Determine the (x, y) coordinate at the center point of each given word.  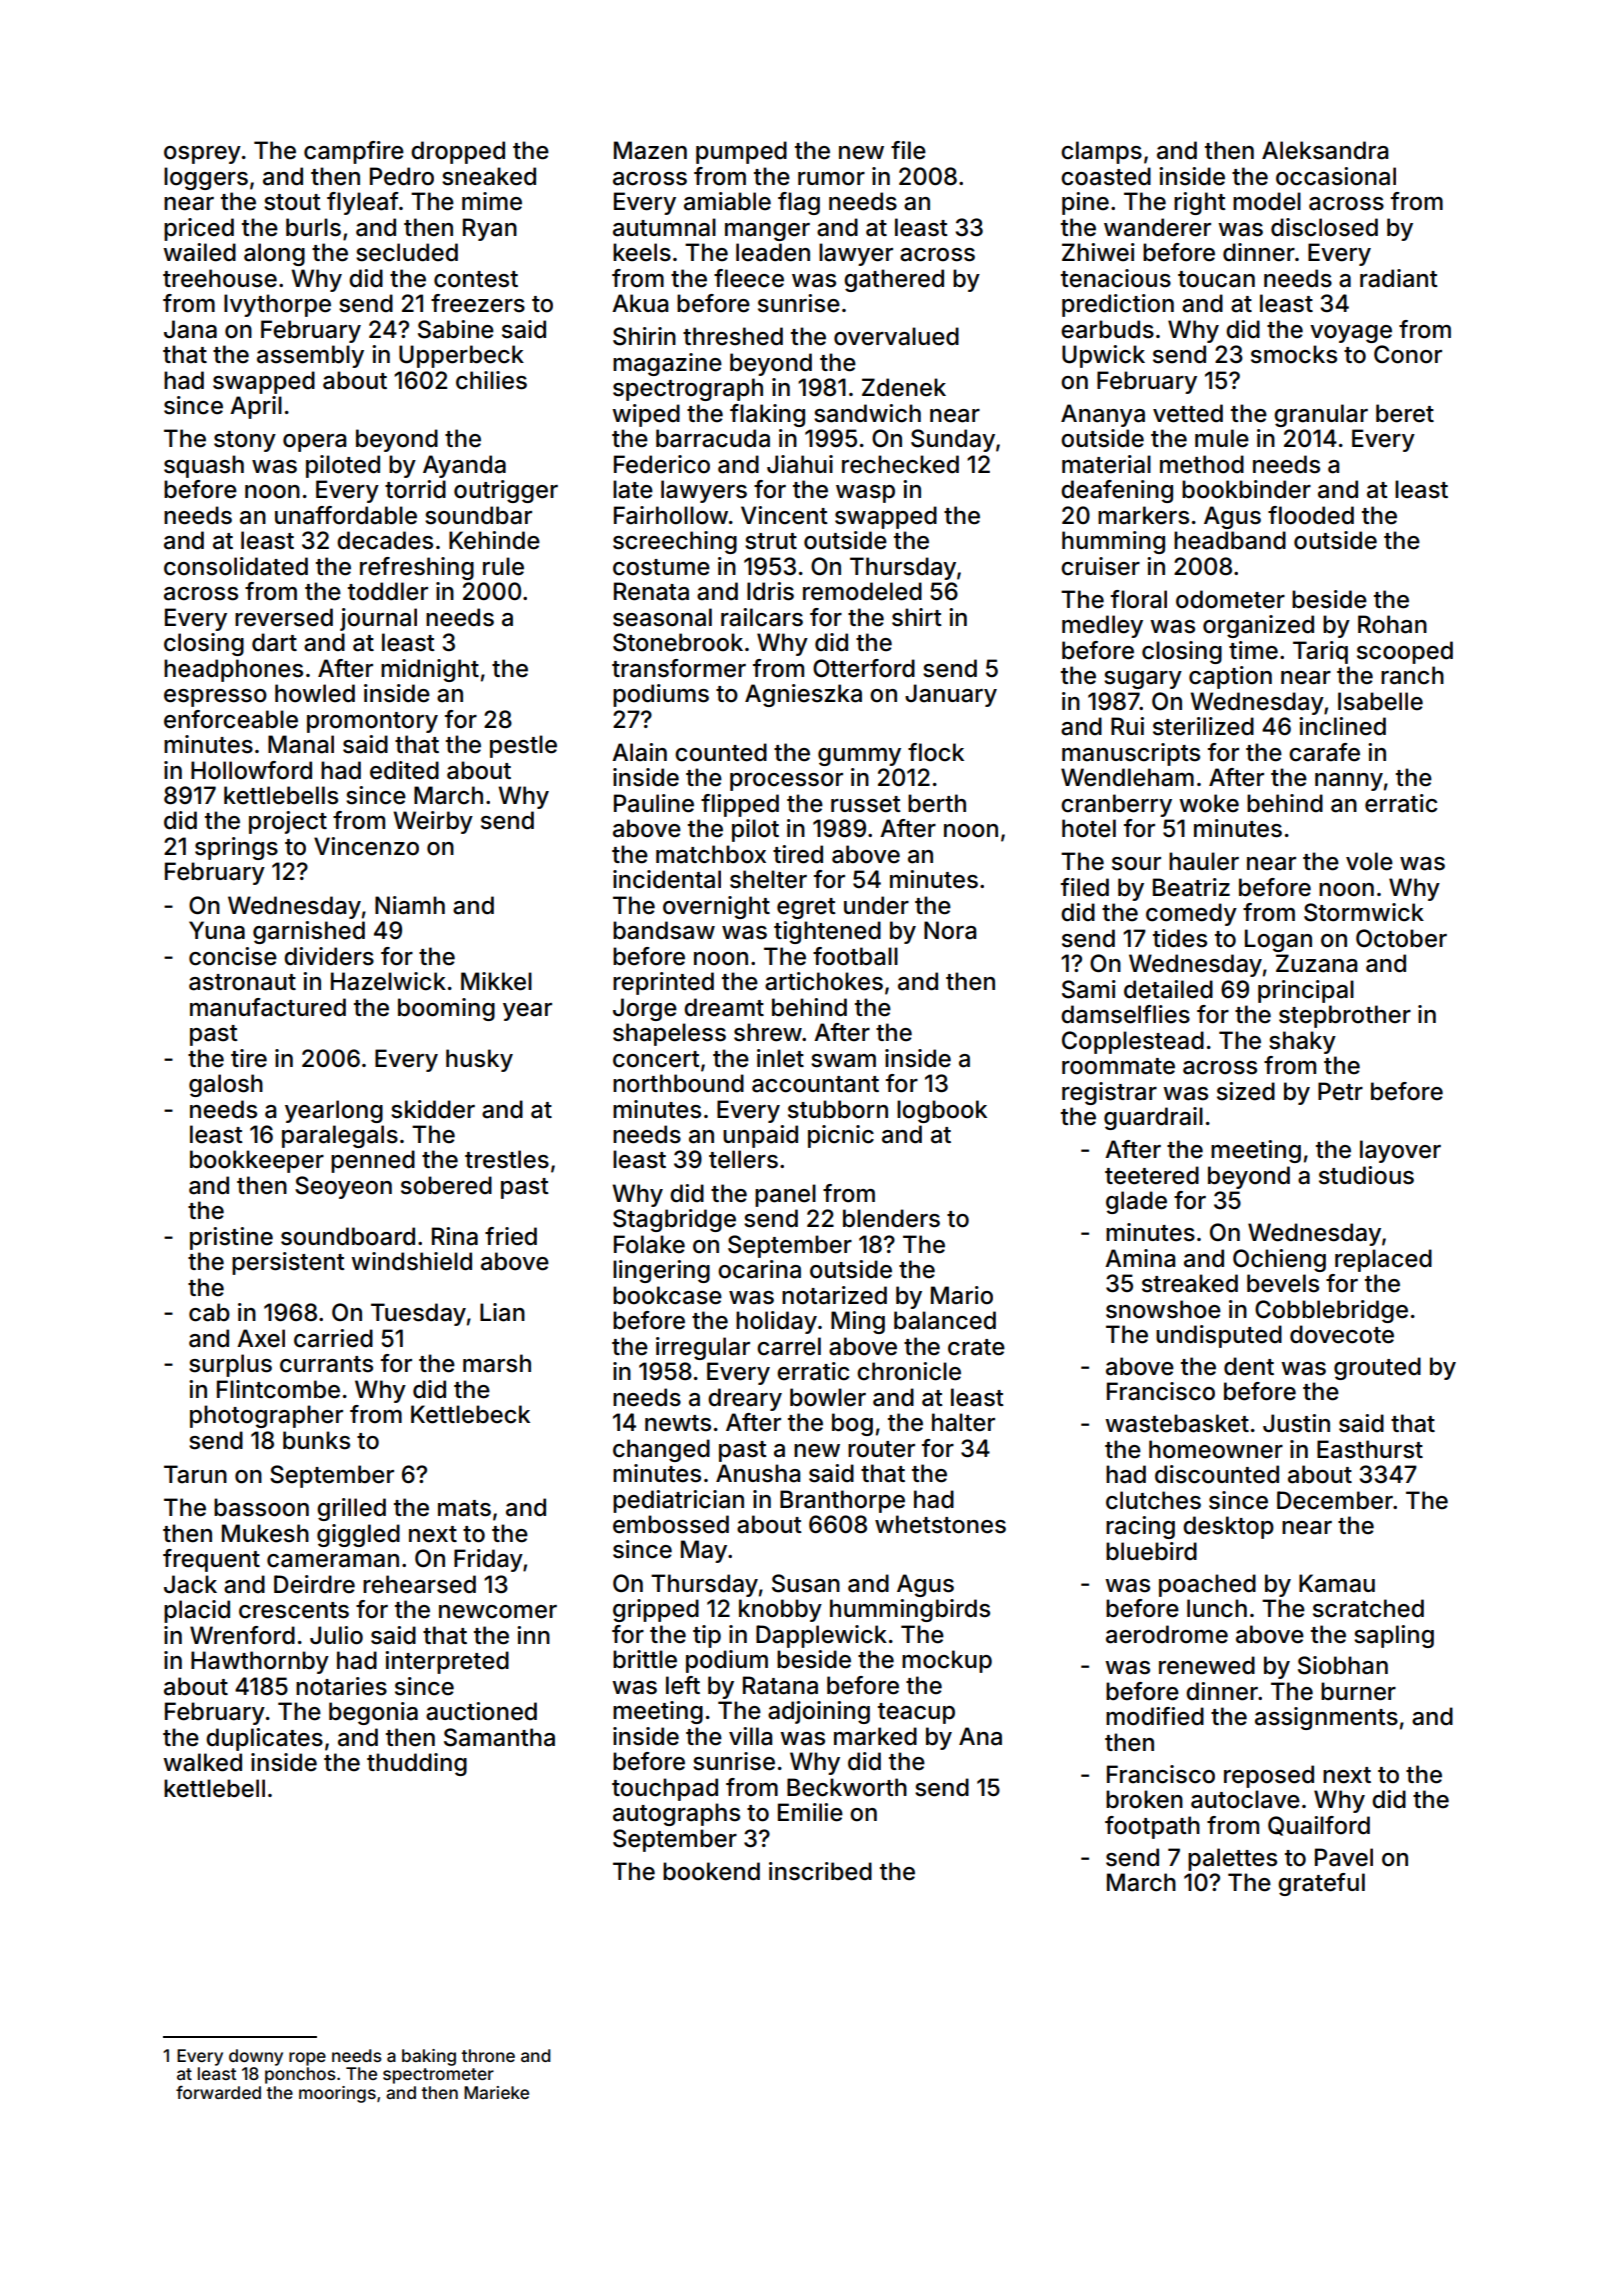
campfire (354, 152)
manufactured (268, 1007)
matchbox (711, 854)
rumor (831, 179)
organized (1258, 626)
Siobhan (1343, 1665)
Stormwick (1364, 912)
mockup (947, 1661)
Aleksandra (1325, 150)
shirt (917, 617)
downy (256, 2057)
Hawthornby (260, 1662)
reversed (284, 617)
